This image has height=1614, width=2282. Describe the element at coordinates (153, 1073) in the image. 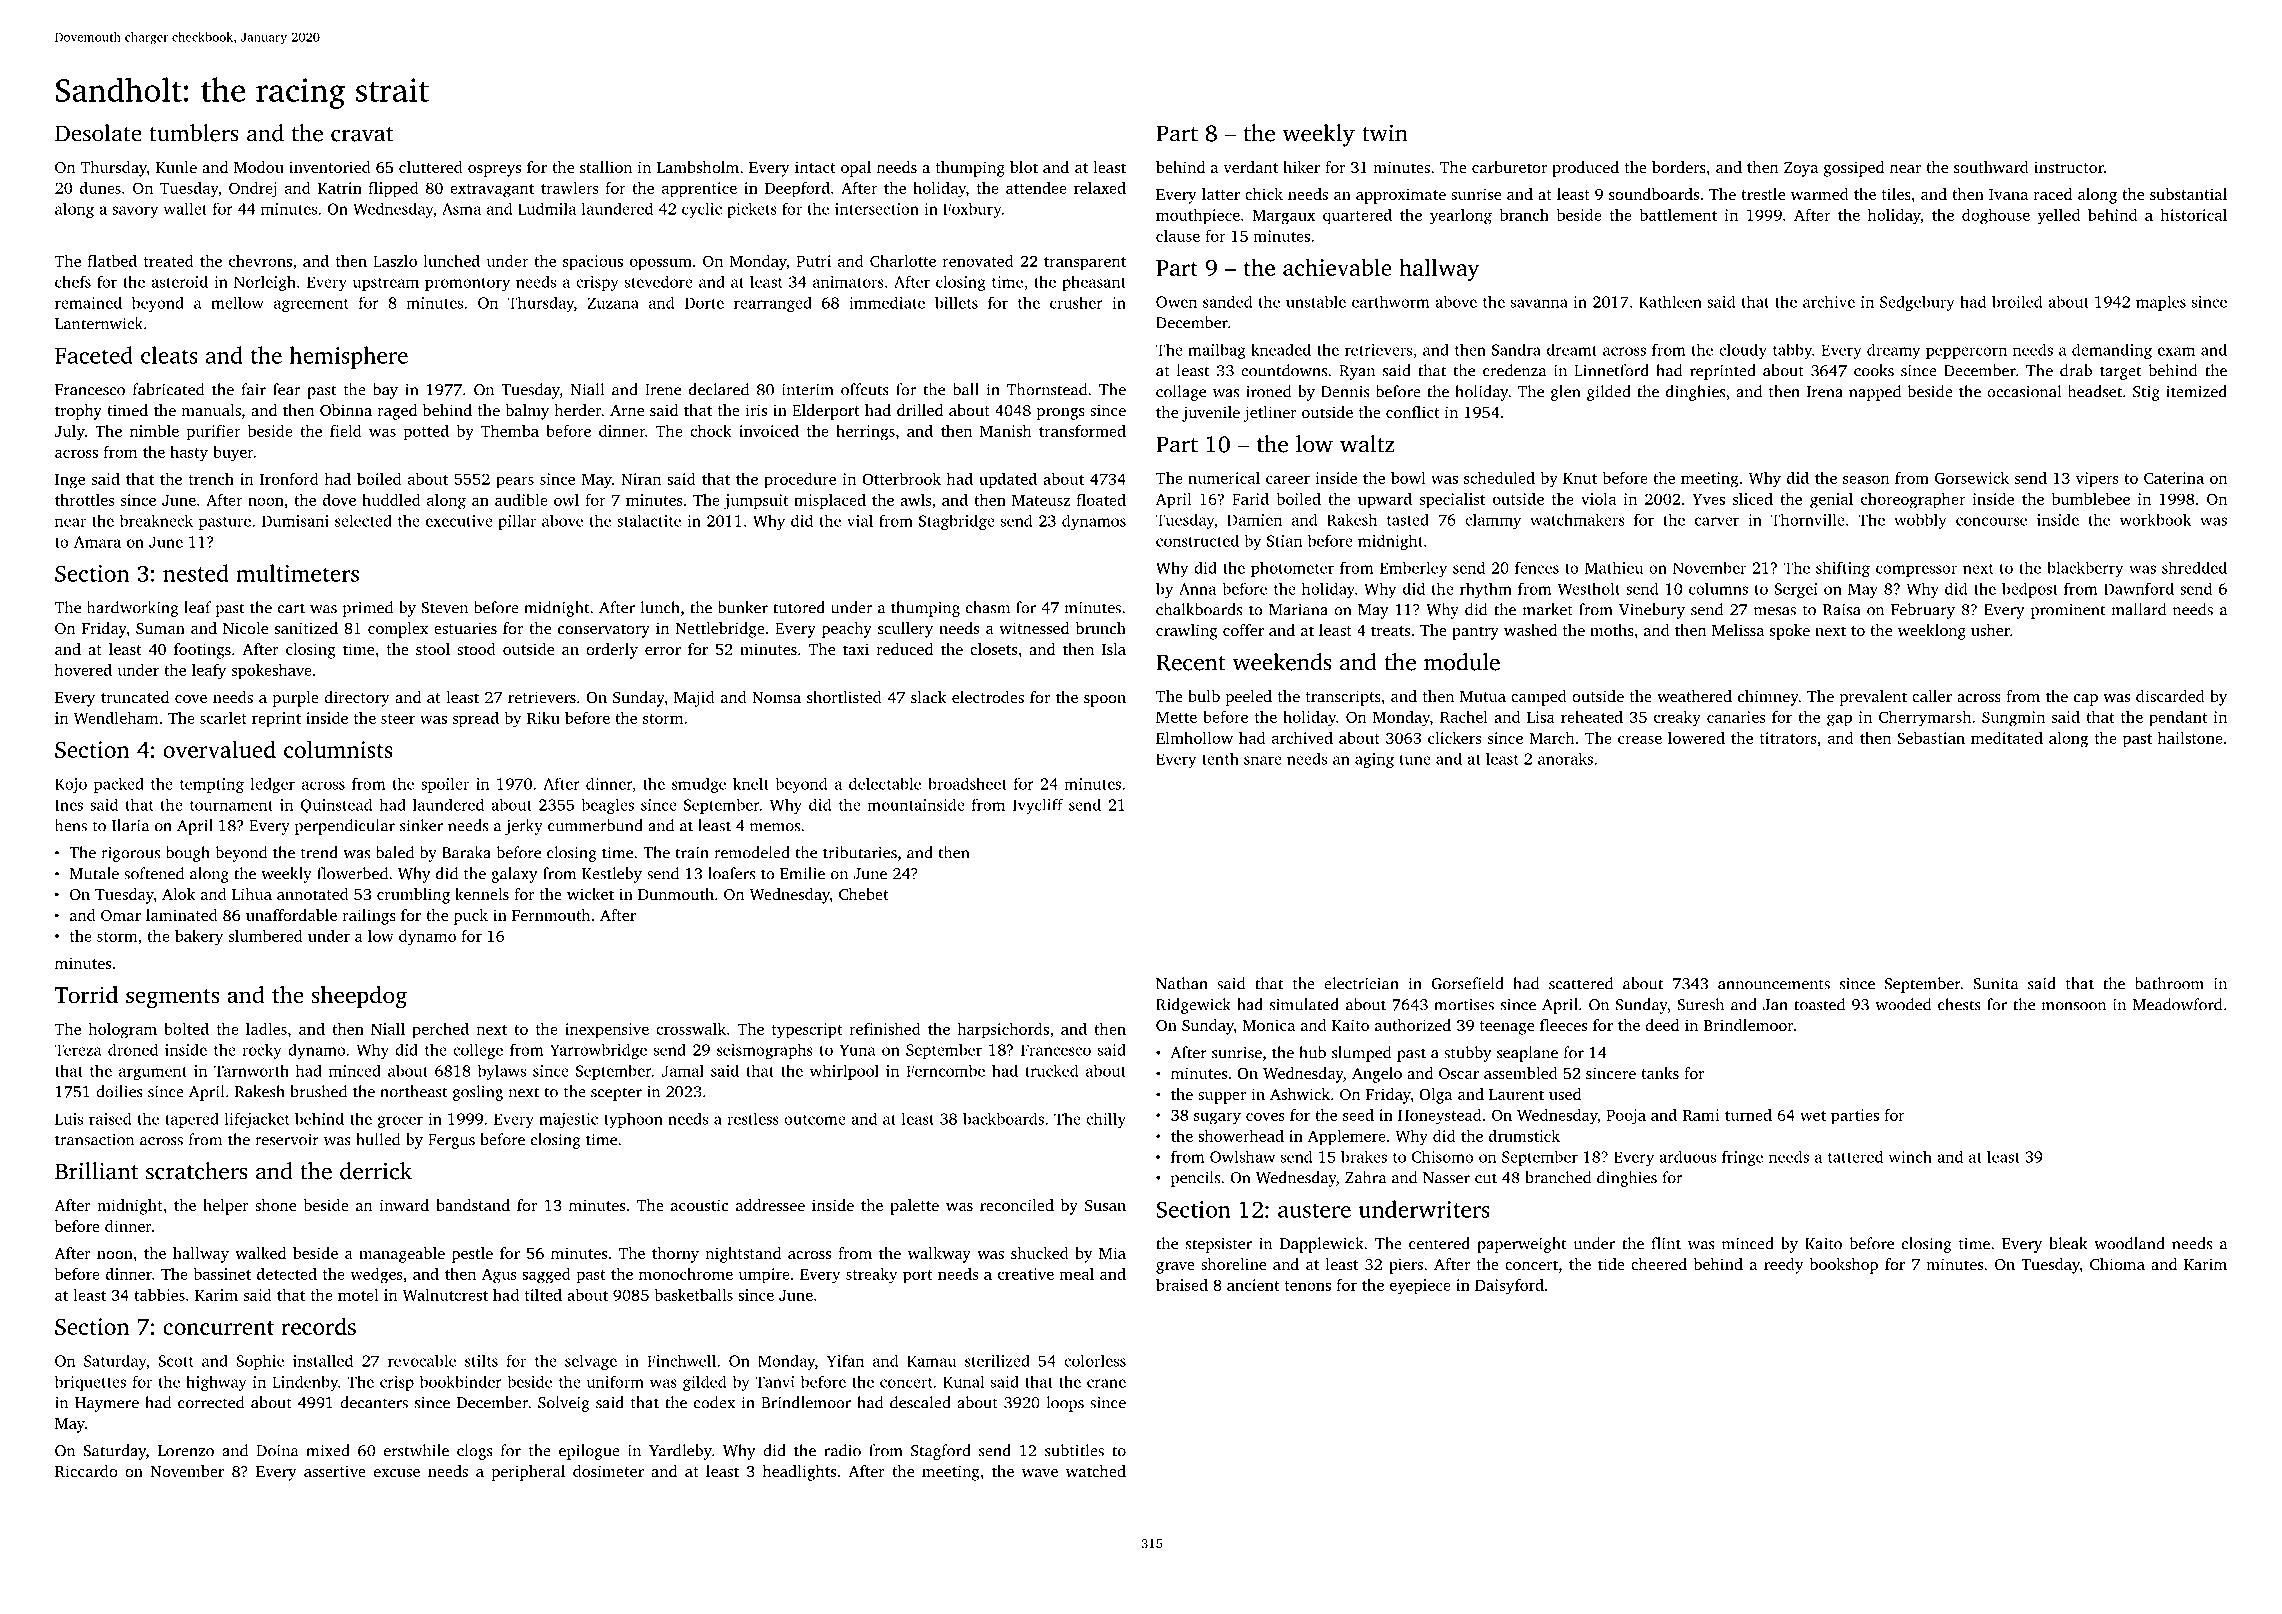

I see `argument` at that location.
